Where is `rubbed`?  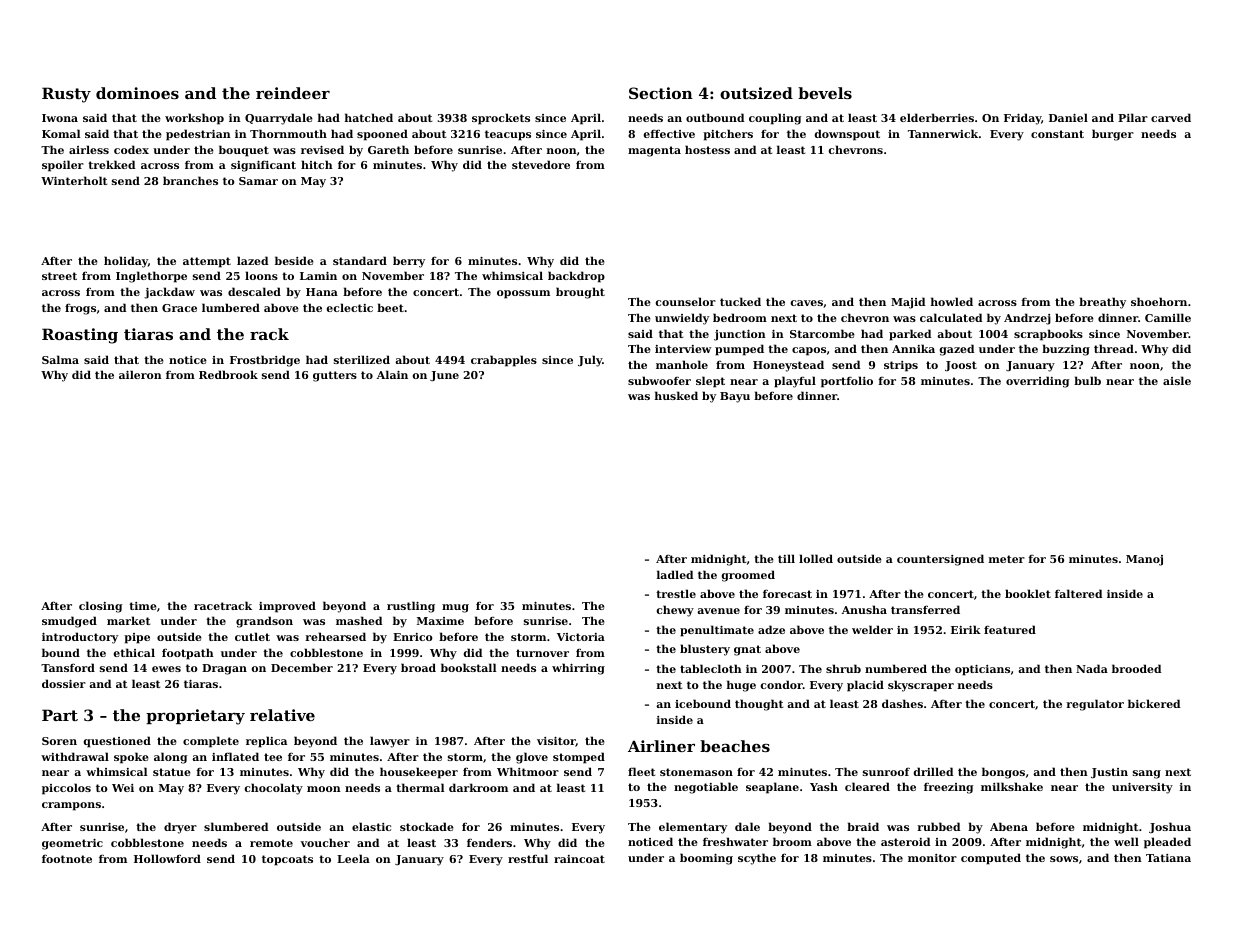 rubbed is located at coordinates (938, 826).
